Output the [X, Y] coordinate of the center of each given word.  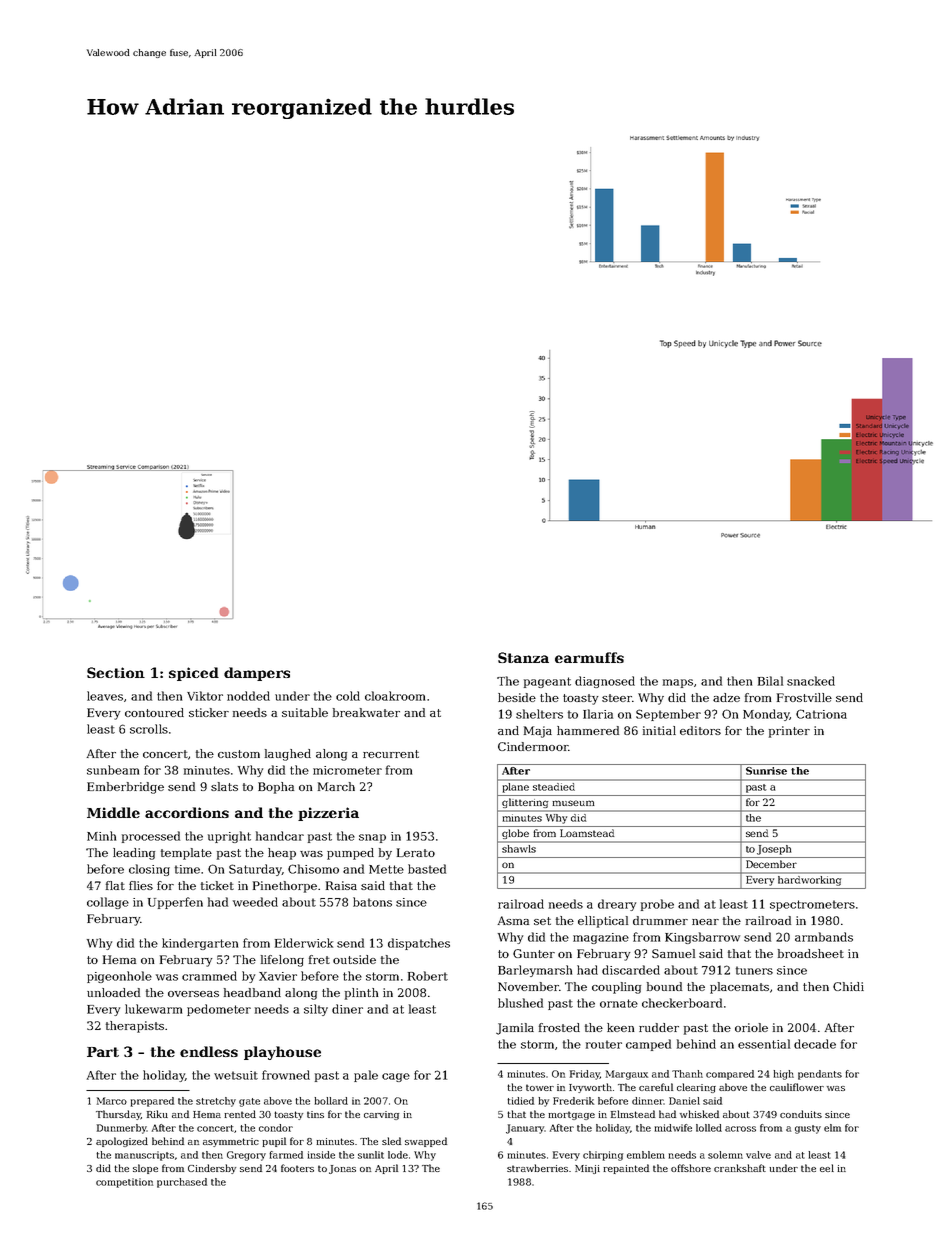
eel [827, 1168]
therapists [135, 1027]
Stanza [523, 657]
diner [347, 1009]
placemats [739, 988]
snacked [811, 681]
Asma [513, 920]
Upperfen [175, 903]
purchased [182, 1183]
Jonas [342, 1169]
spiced [194, 674]
